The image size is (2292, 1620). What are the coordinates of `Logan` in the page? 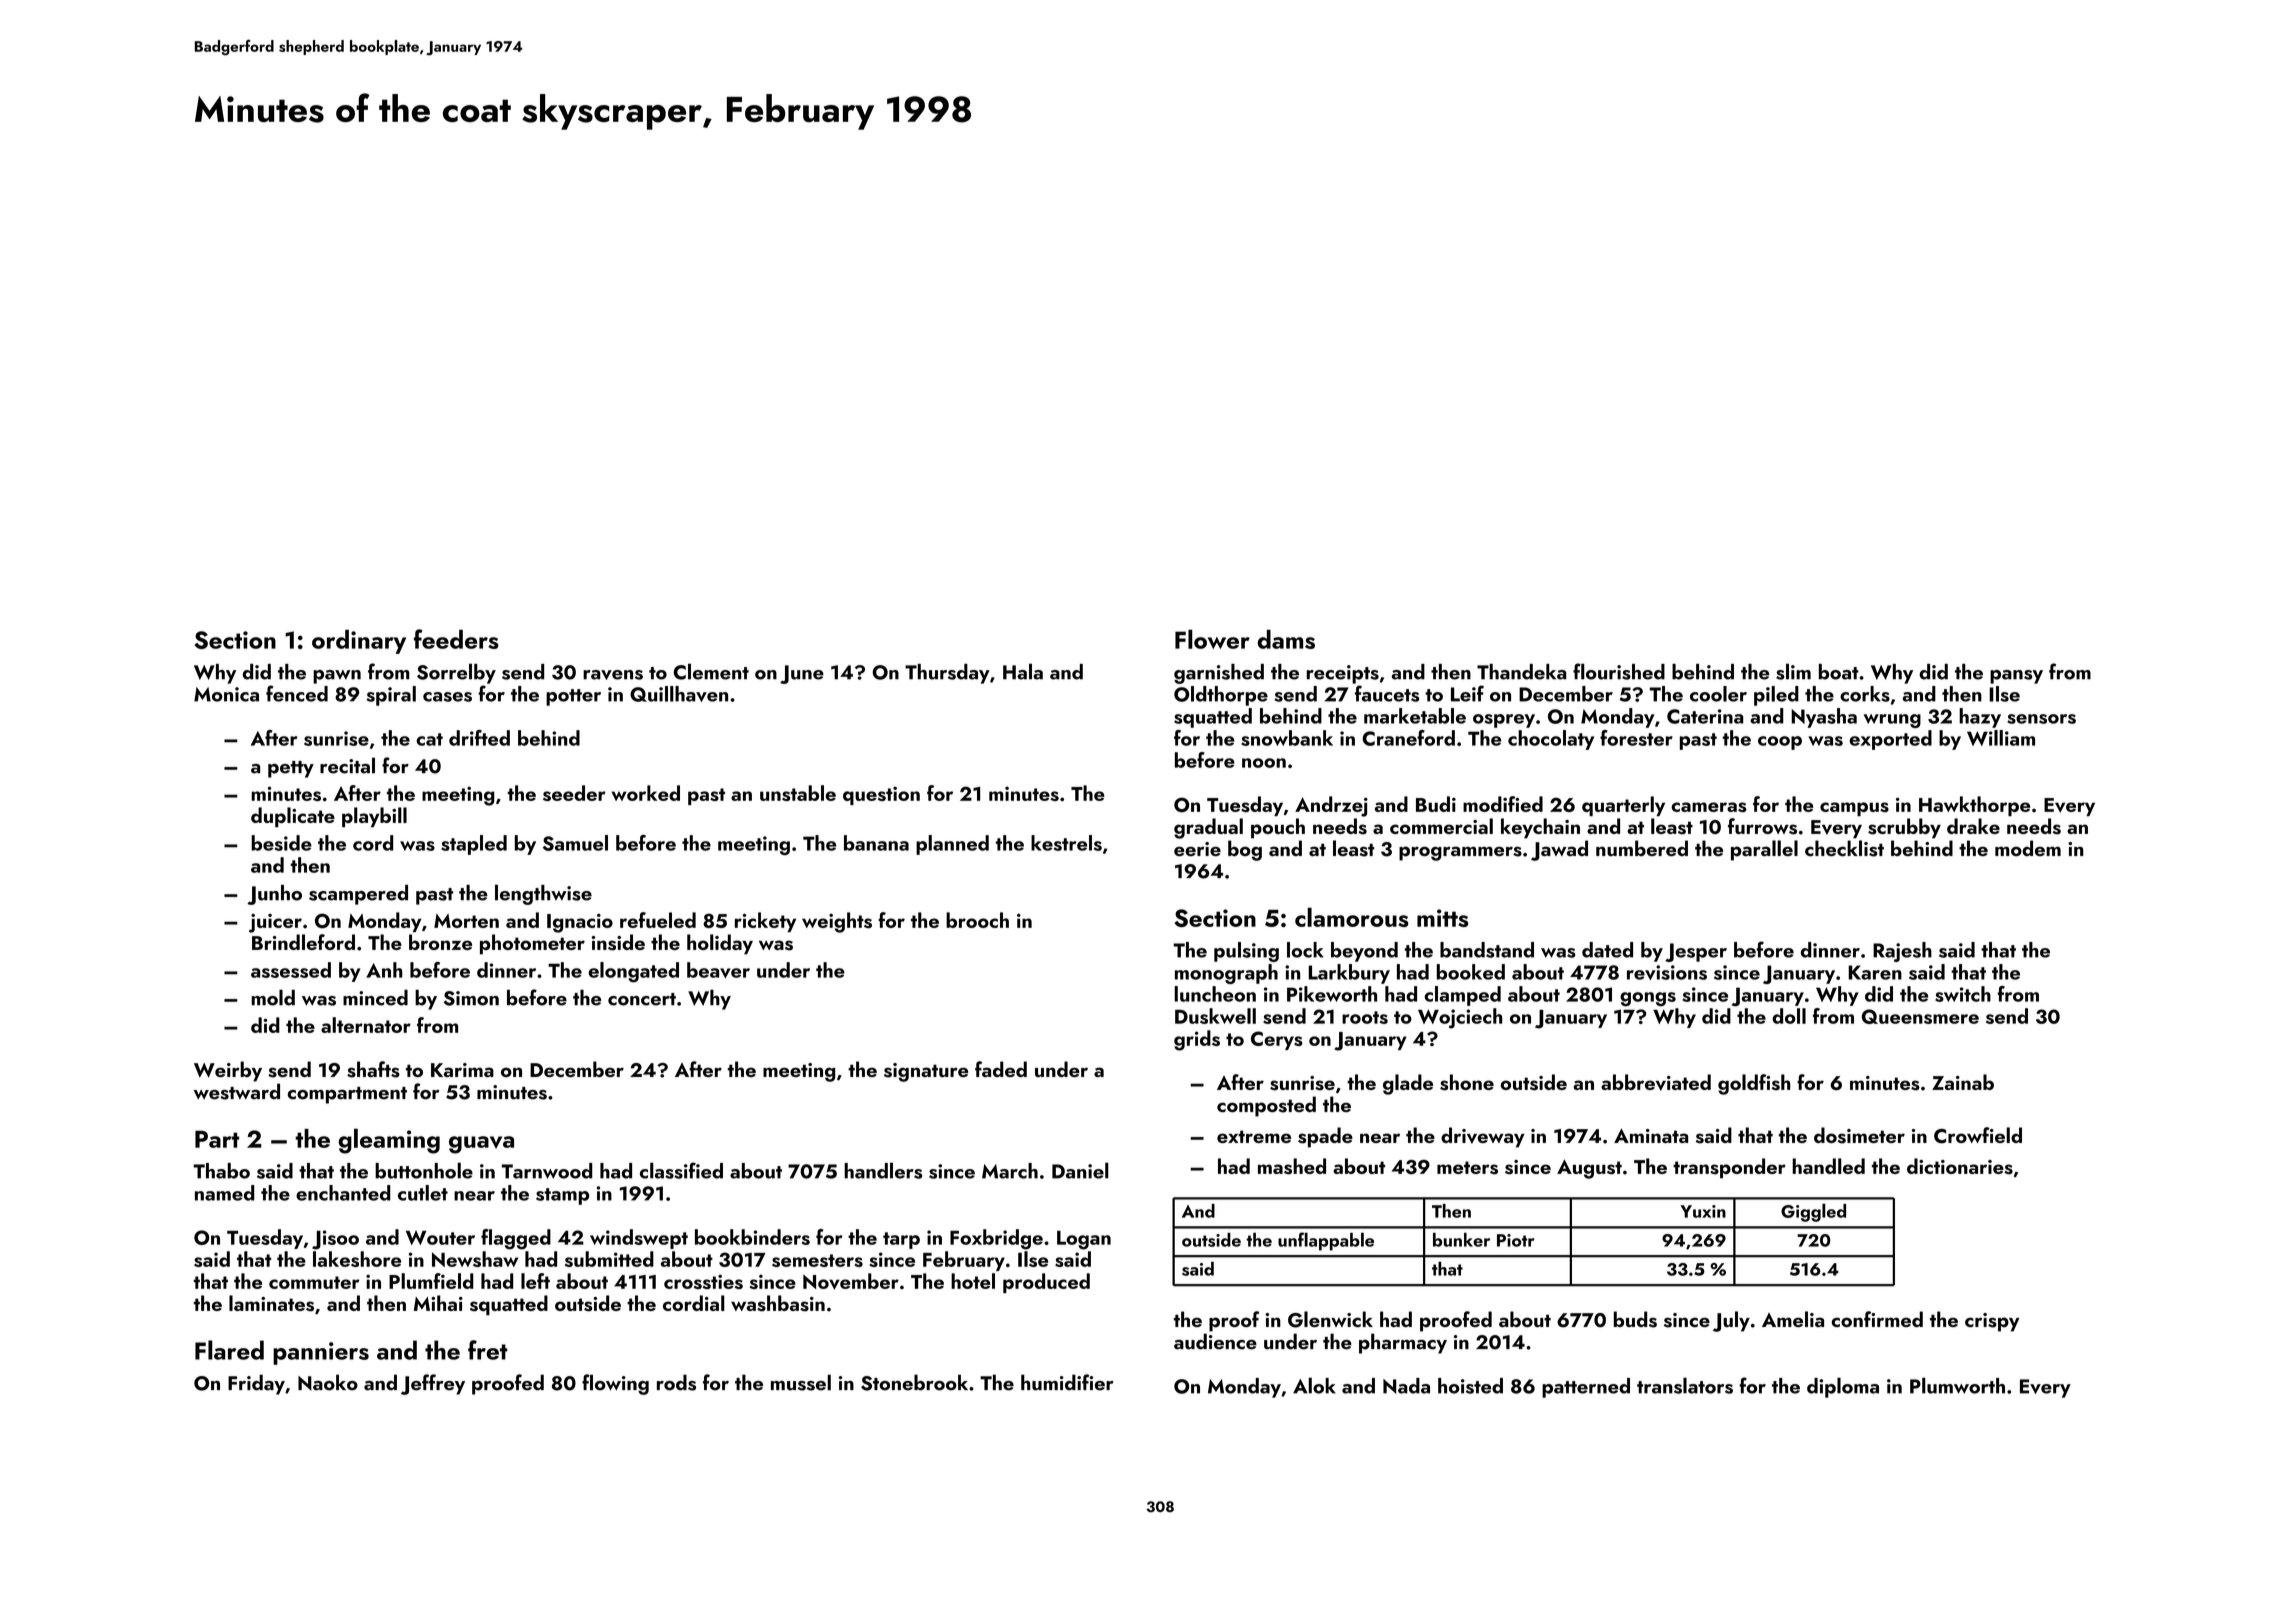 It's located at (1084, 1240).
